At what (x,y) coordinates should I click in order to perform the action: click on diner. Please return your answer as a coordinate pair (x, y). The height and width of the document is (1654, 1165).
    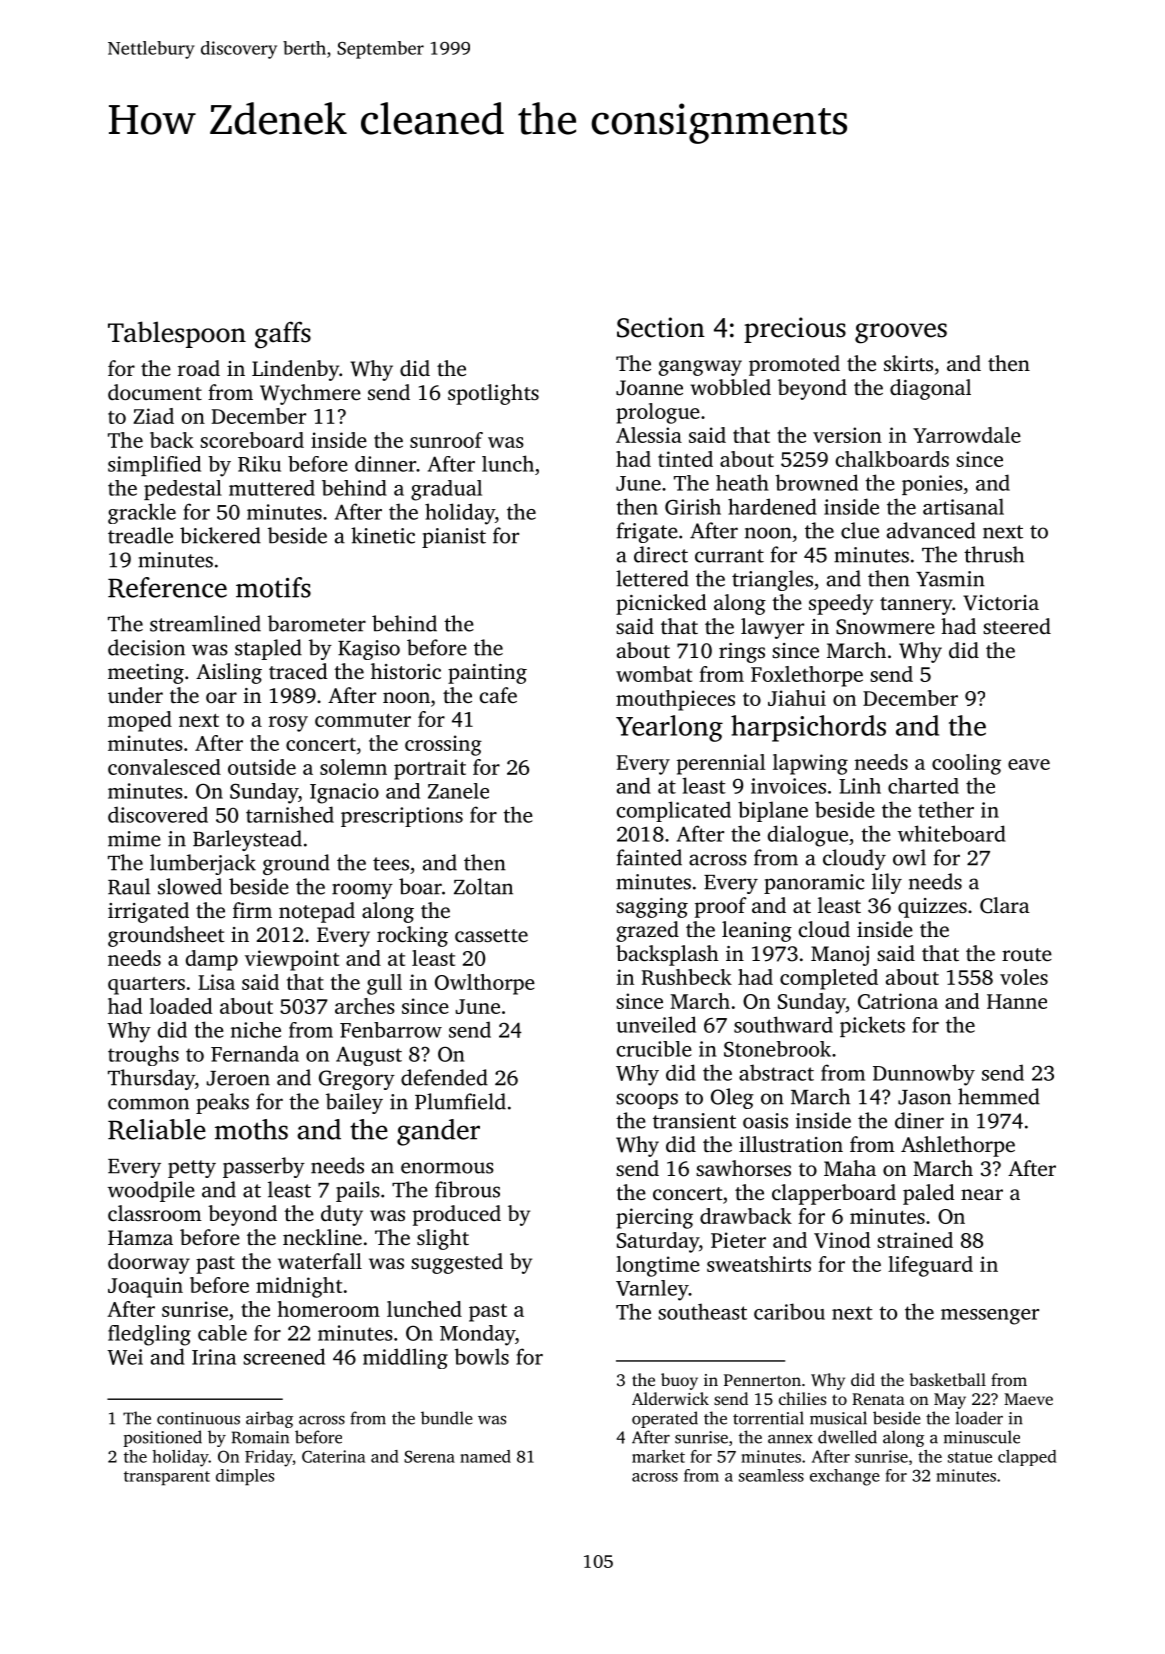
    Looking at the image, I should click on (919, 1120).
